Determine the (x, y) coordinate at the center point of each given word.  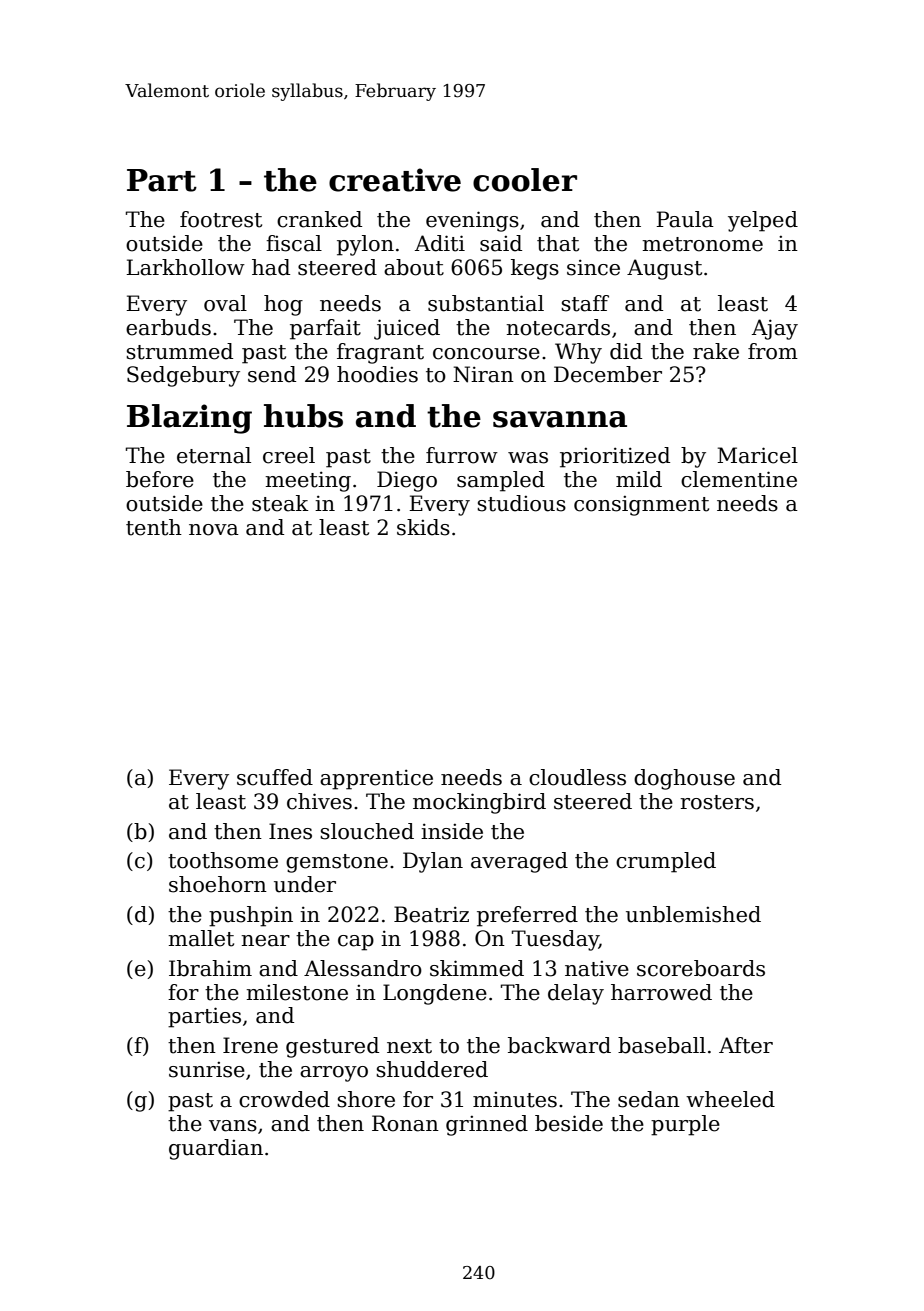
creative (395, 180)
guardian (216, 1149)
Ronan (405, 1123)
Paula (685, 219)
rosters (717, 802)
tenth (154, 527)
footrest (221, 219)
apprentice (376, 779)
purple (685, 1125)
